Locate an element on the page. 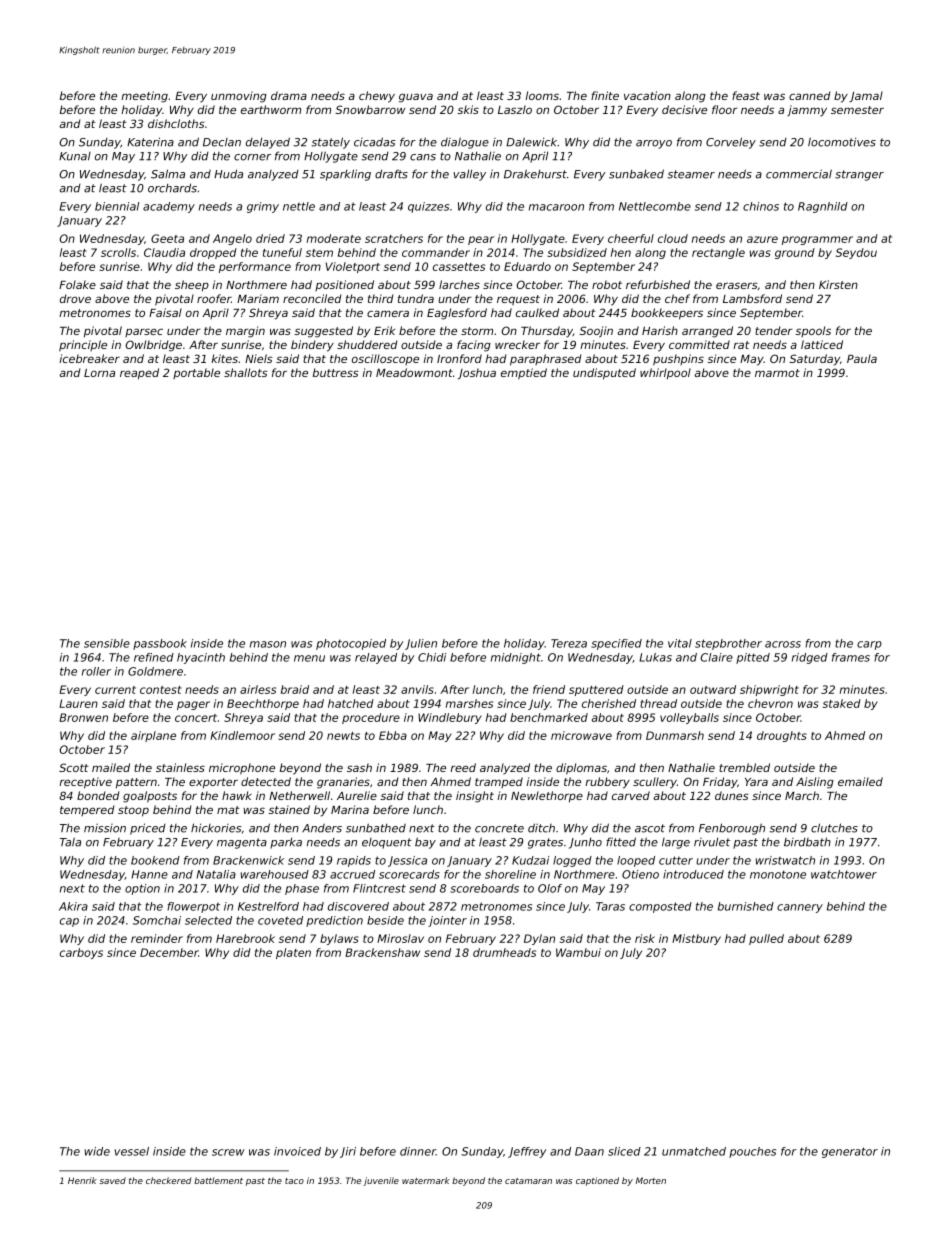 The width and height of the page is (952, 1233). March is located at coordinates (802, 795).
